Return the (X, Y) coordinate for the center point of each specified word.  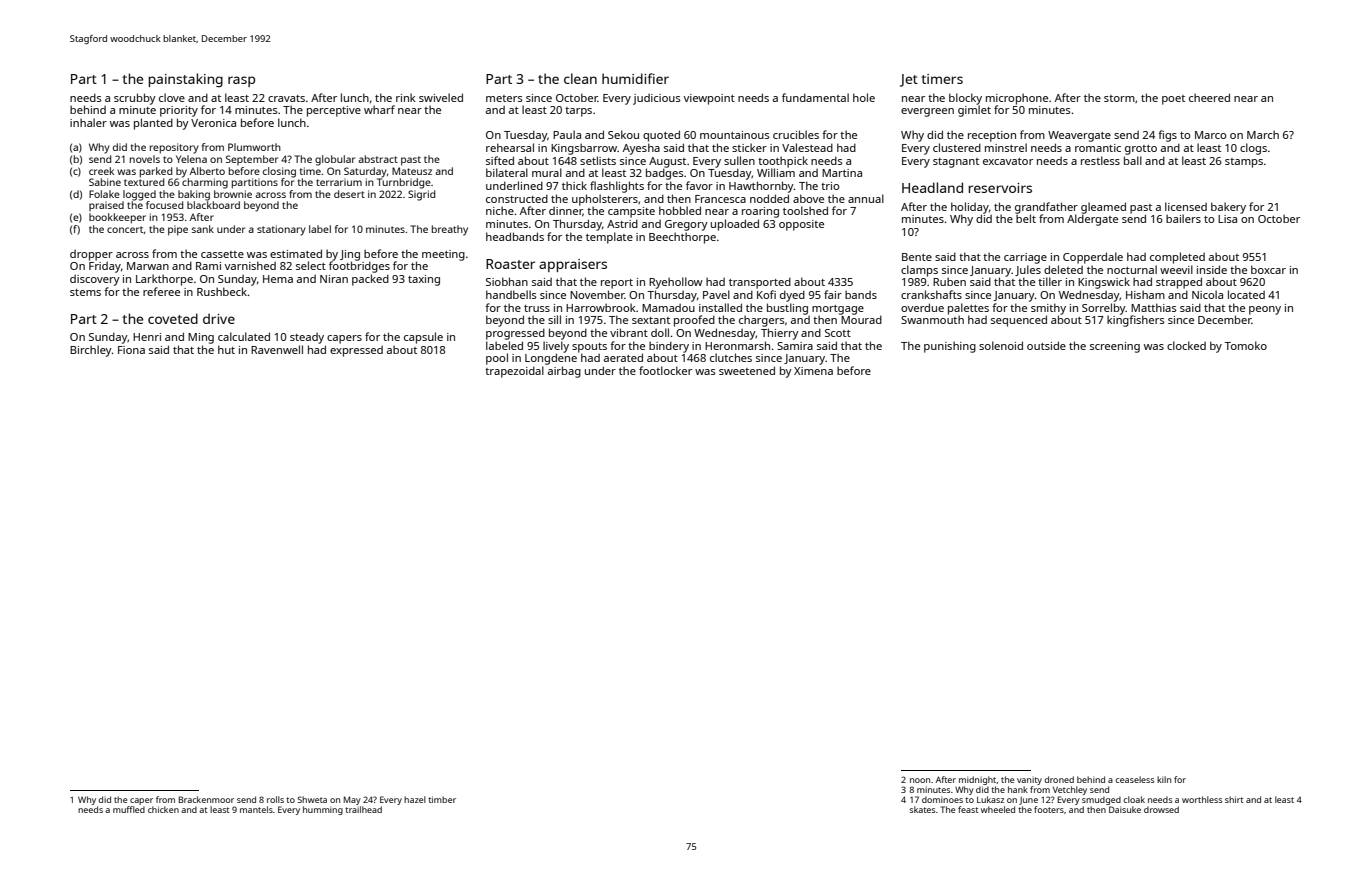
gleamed (1103, 208)
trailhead (363, 809)
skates (922, 809)
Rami (208, 266)
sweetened (747, 370)
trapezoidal (514, 372)
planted (153, 124)
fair (833, 294)
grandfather (1046, 208)
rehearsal (510, 147)
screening (1115, 347)
